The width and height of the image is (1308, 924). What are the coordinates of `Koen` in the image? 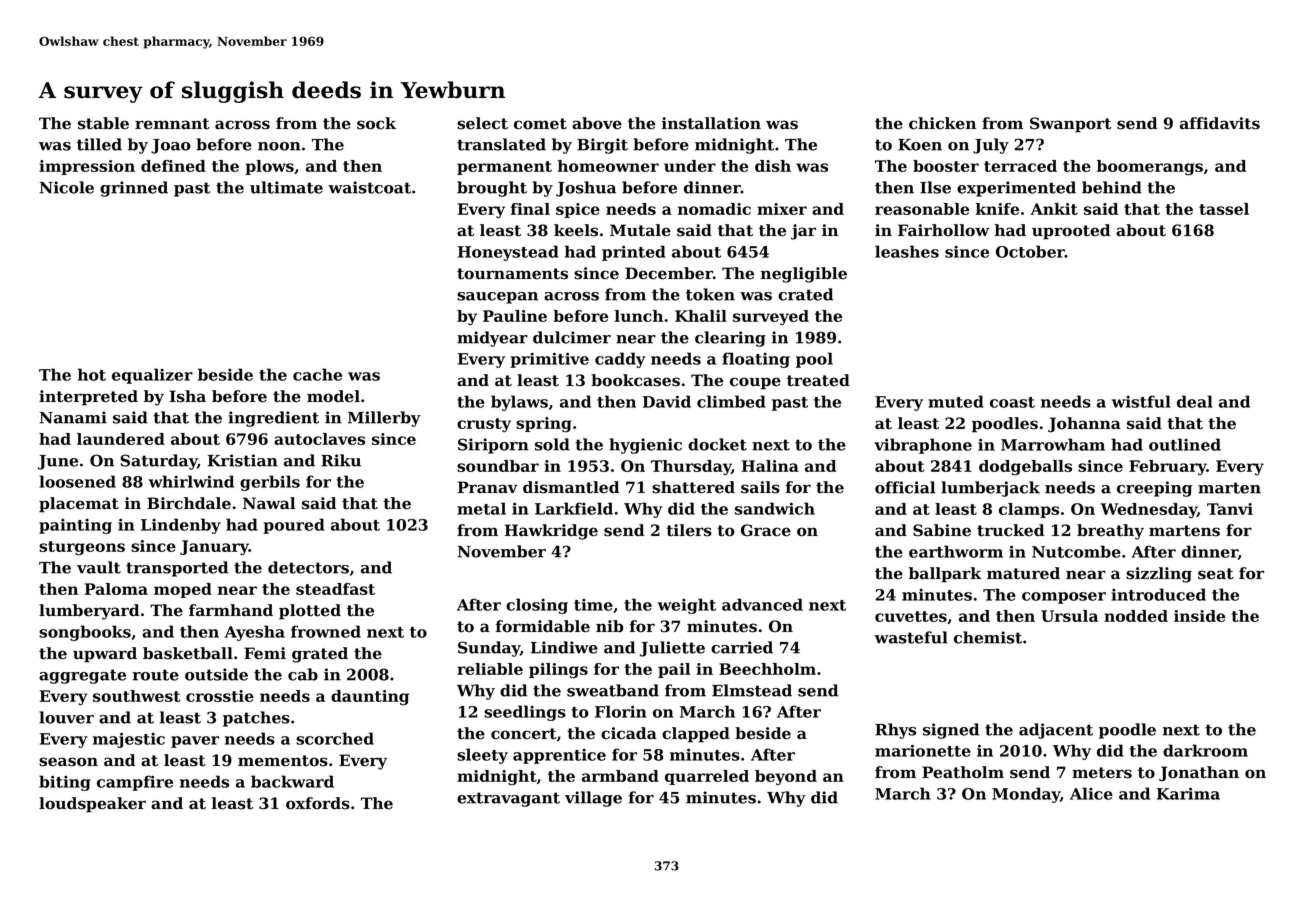 It's located at (920, 145).
